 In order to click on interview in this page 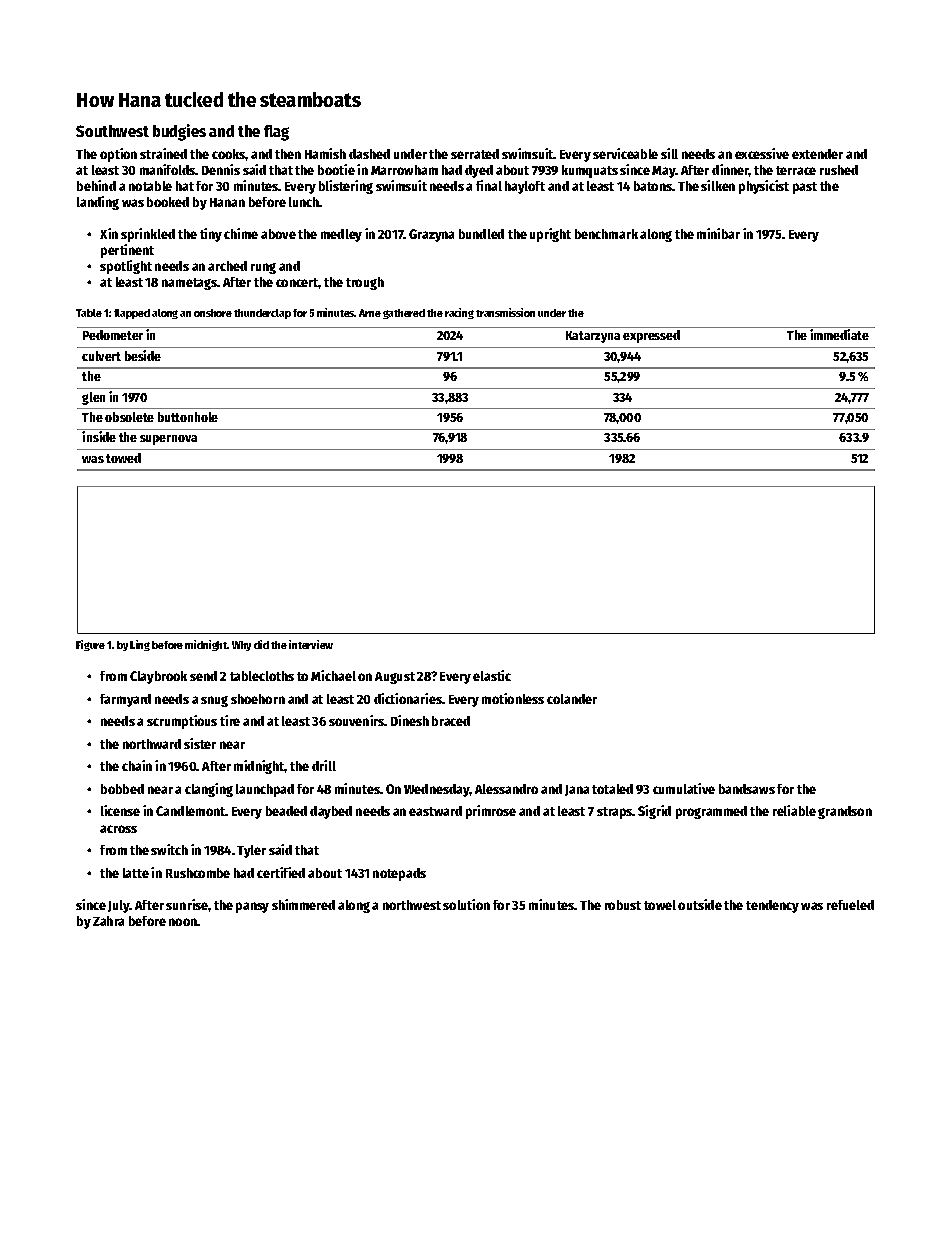, I will do `click(311, 644)`.
